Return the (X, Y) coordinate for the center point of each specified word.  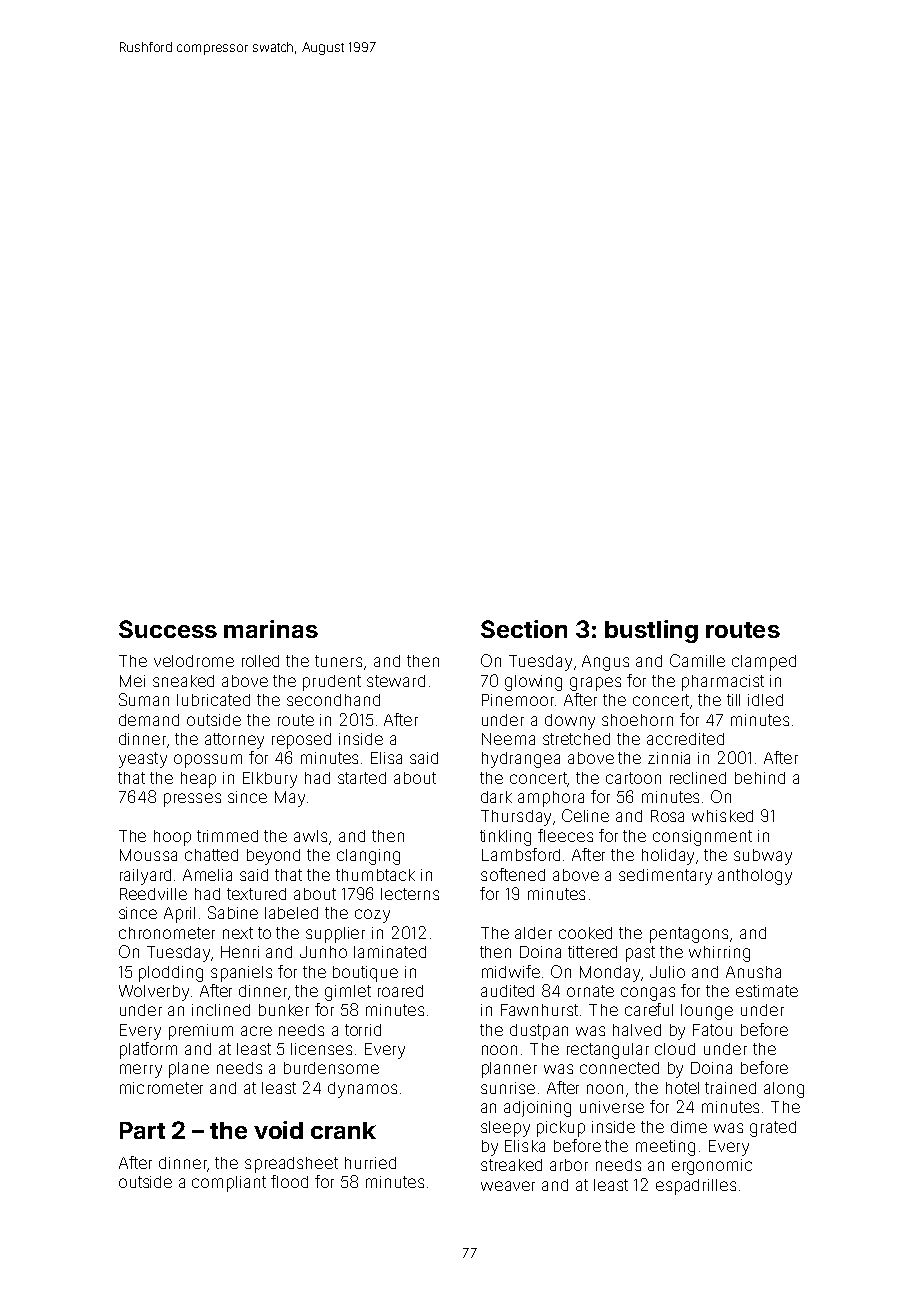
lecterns (410, 894)
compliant (229, 1184)
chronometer (167, 933)
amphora (551, 799)
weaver (508, 1186)
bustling (651, 631)
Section (524, 629)
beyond (273, 857)
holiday (668, 857)
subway (763, 857)
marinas (271, 629)
